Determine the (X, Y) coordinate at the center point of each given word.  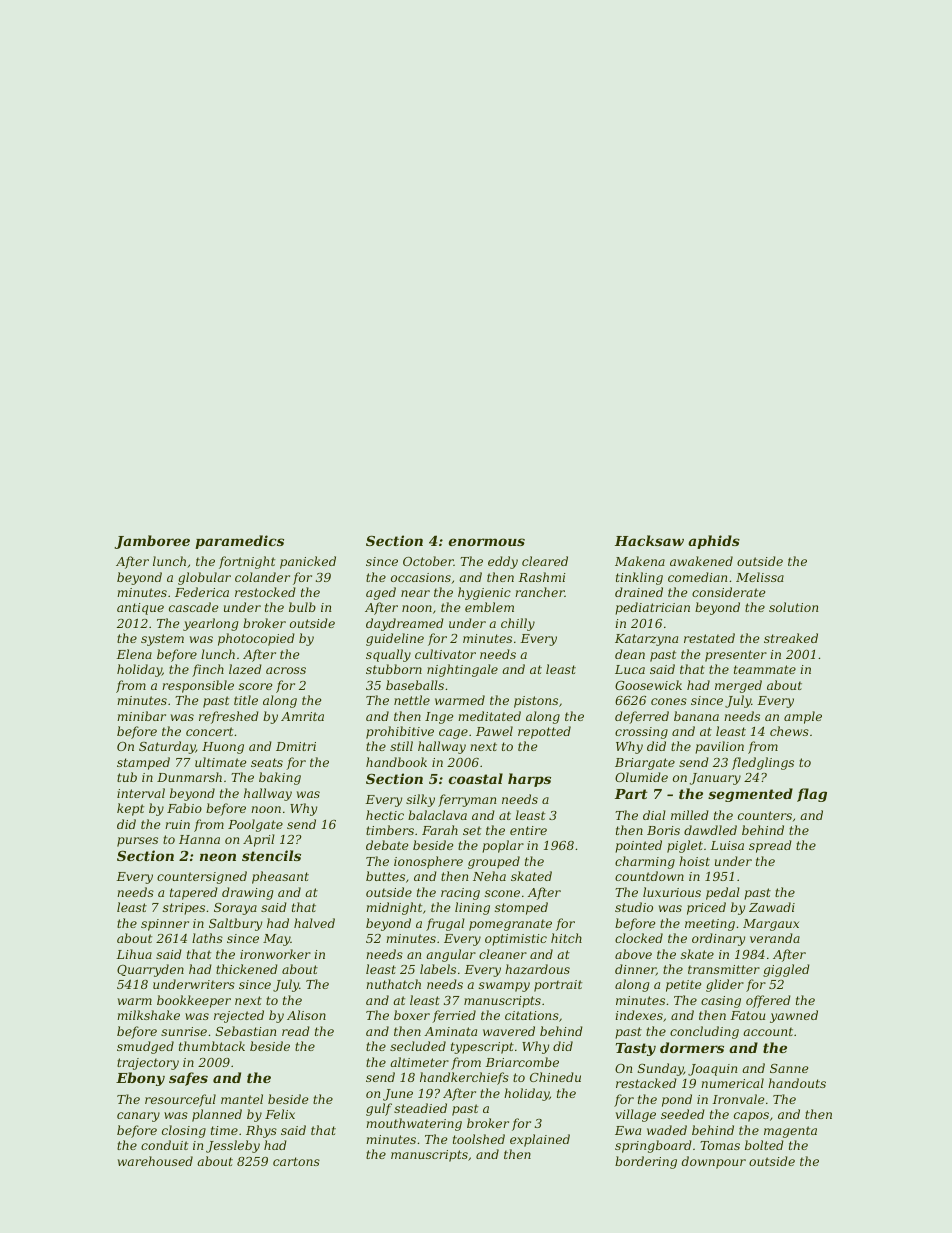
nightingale (462, 670)
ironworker (275, 954)
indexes (639, 1015)
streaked (791, 638)
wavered (509, 1031)
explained (540, 1140)
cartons (296, 1161)
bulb (302, 607)
